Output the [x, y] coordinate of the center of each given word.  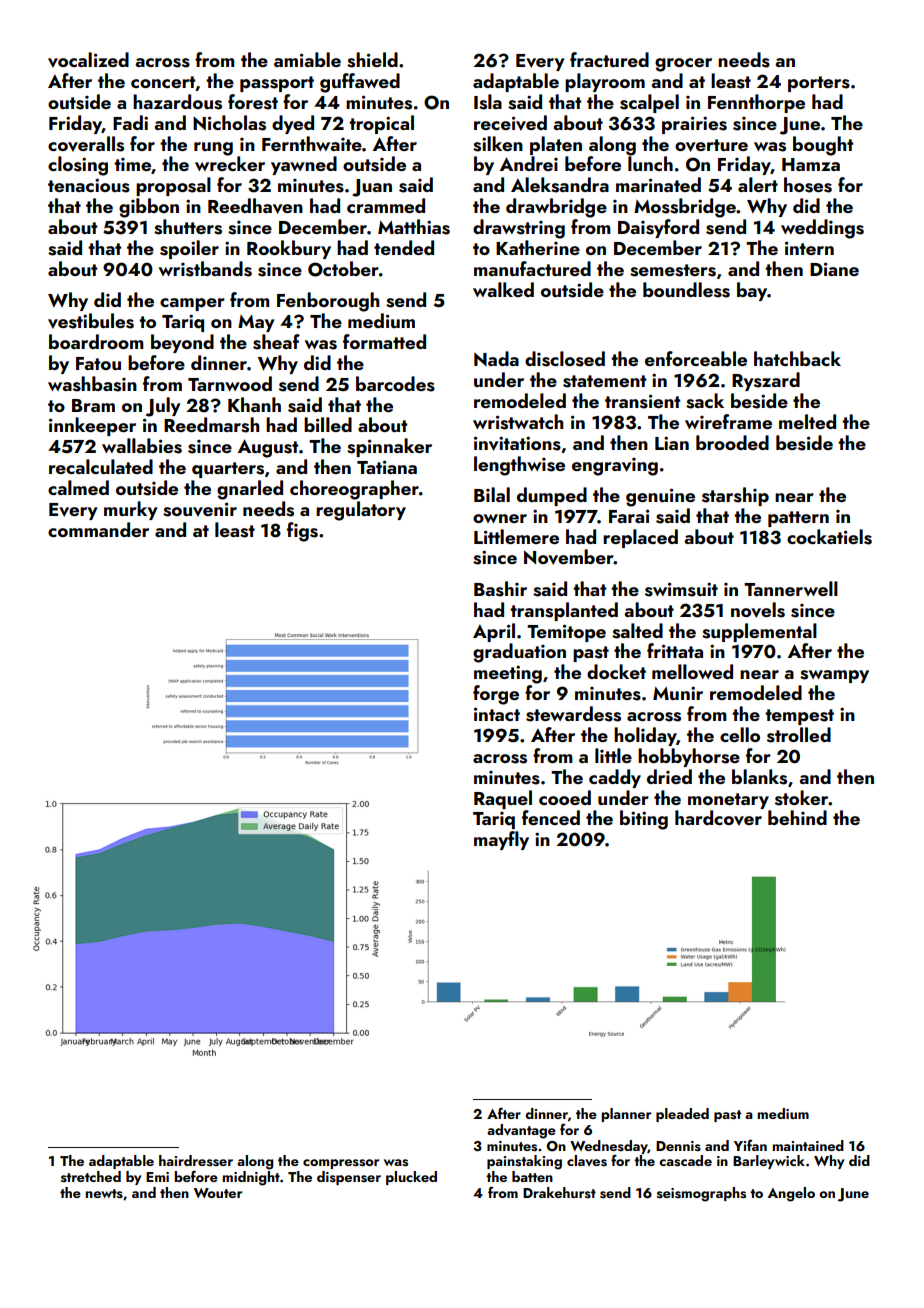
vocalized [88, 60]
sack [705, 401]
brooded [732, 442]
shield [372, 60]
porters [819, 84]
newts [104, 1194]
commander [98, 529]
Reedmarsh [211, 425]
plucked [411, 1178]
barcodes [395, 384]
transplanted [564, 611]
